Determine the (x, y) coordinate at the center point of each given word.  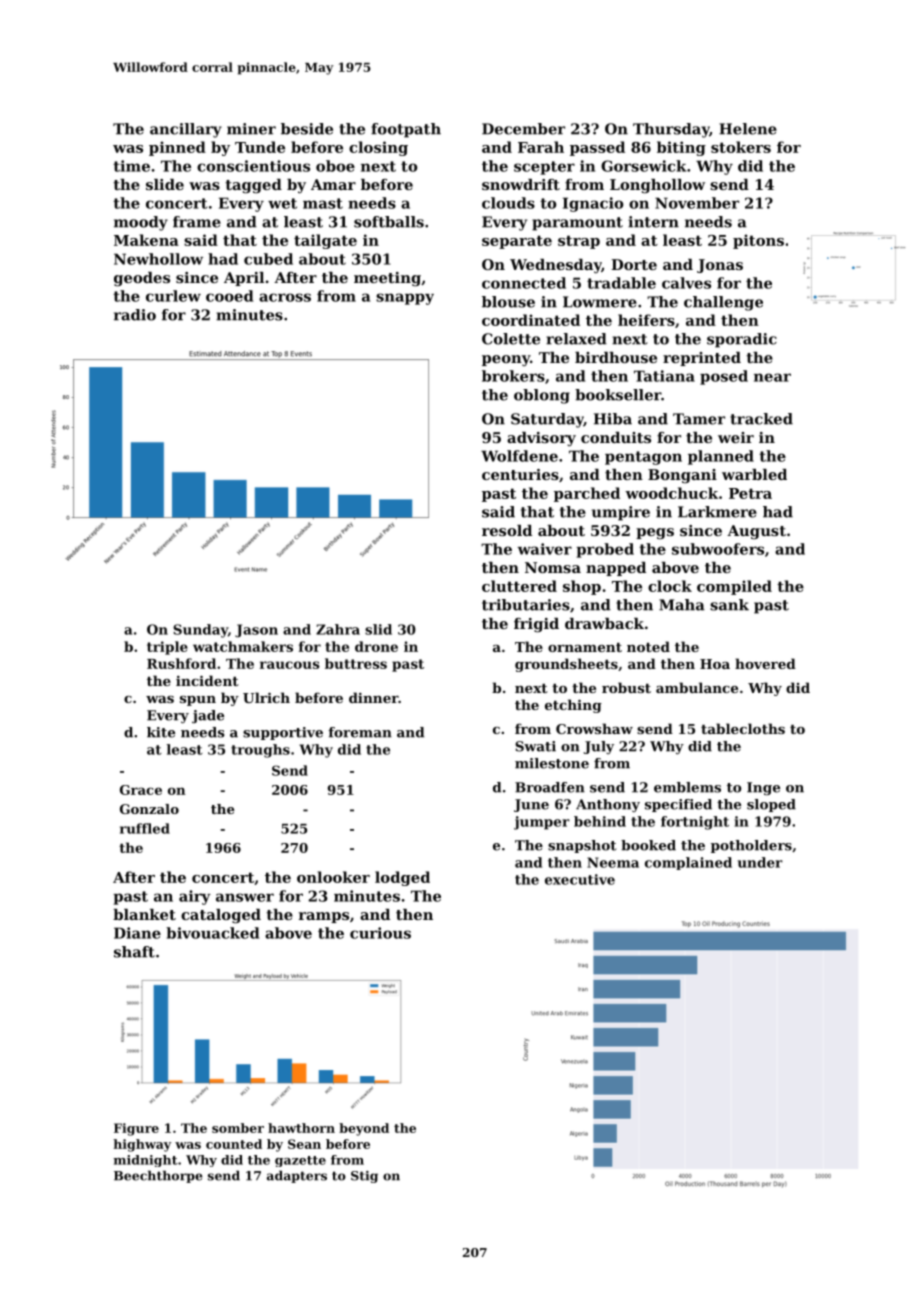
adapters (297, 1176)
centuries (520, 474)
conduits (616, 437)
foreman (360, 732)
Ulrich (266, 697)
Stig (364, 1177)
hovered (765, 663)
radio (135, 315)
